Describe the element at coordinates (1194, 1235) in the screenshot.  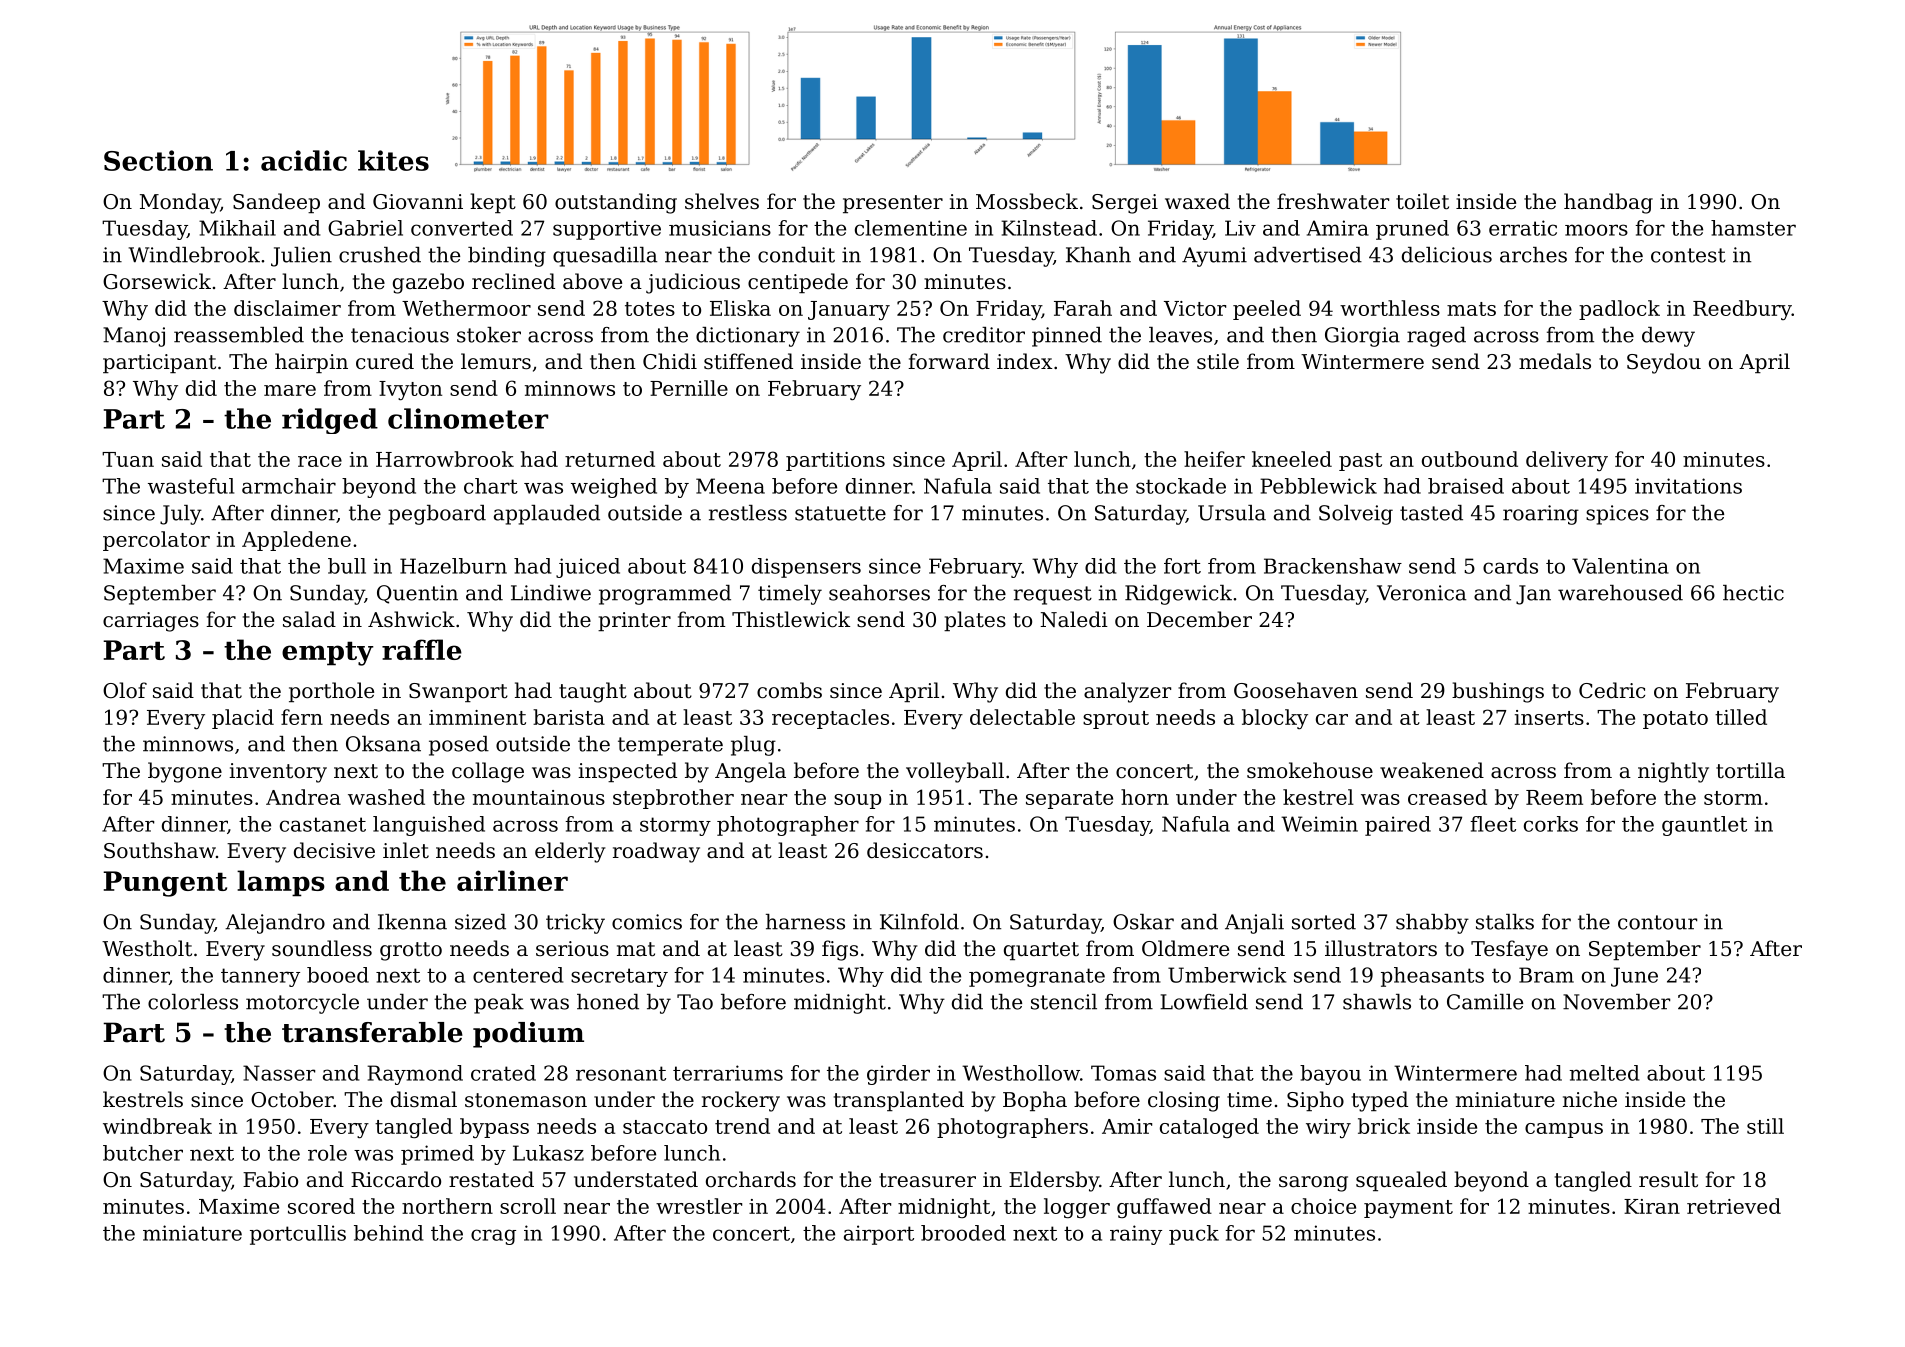
I see `puck` at that location.
